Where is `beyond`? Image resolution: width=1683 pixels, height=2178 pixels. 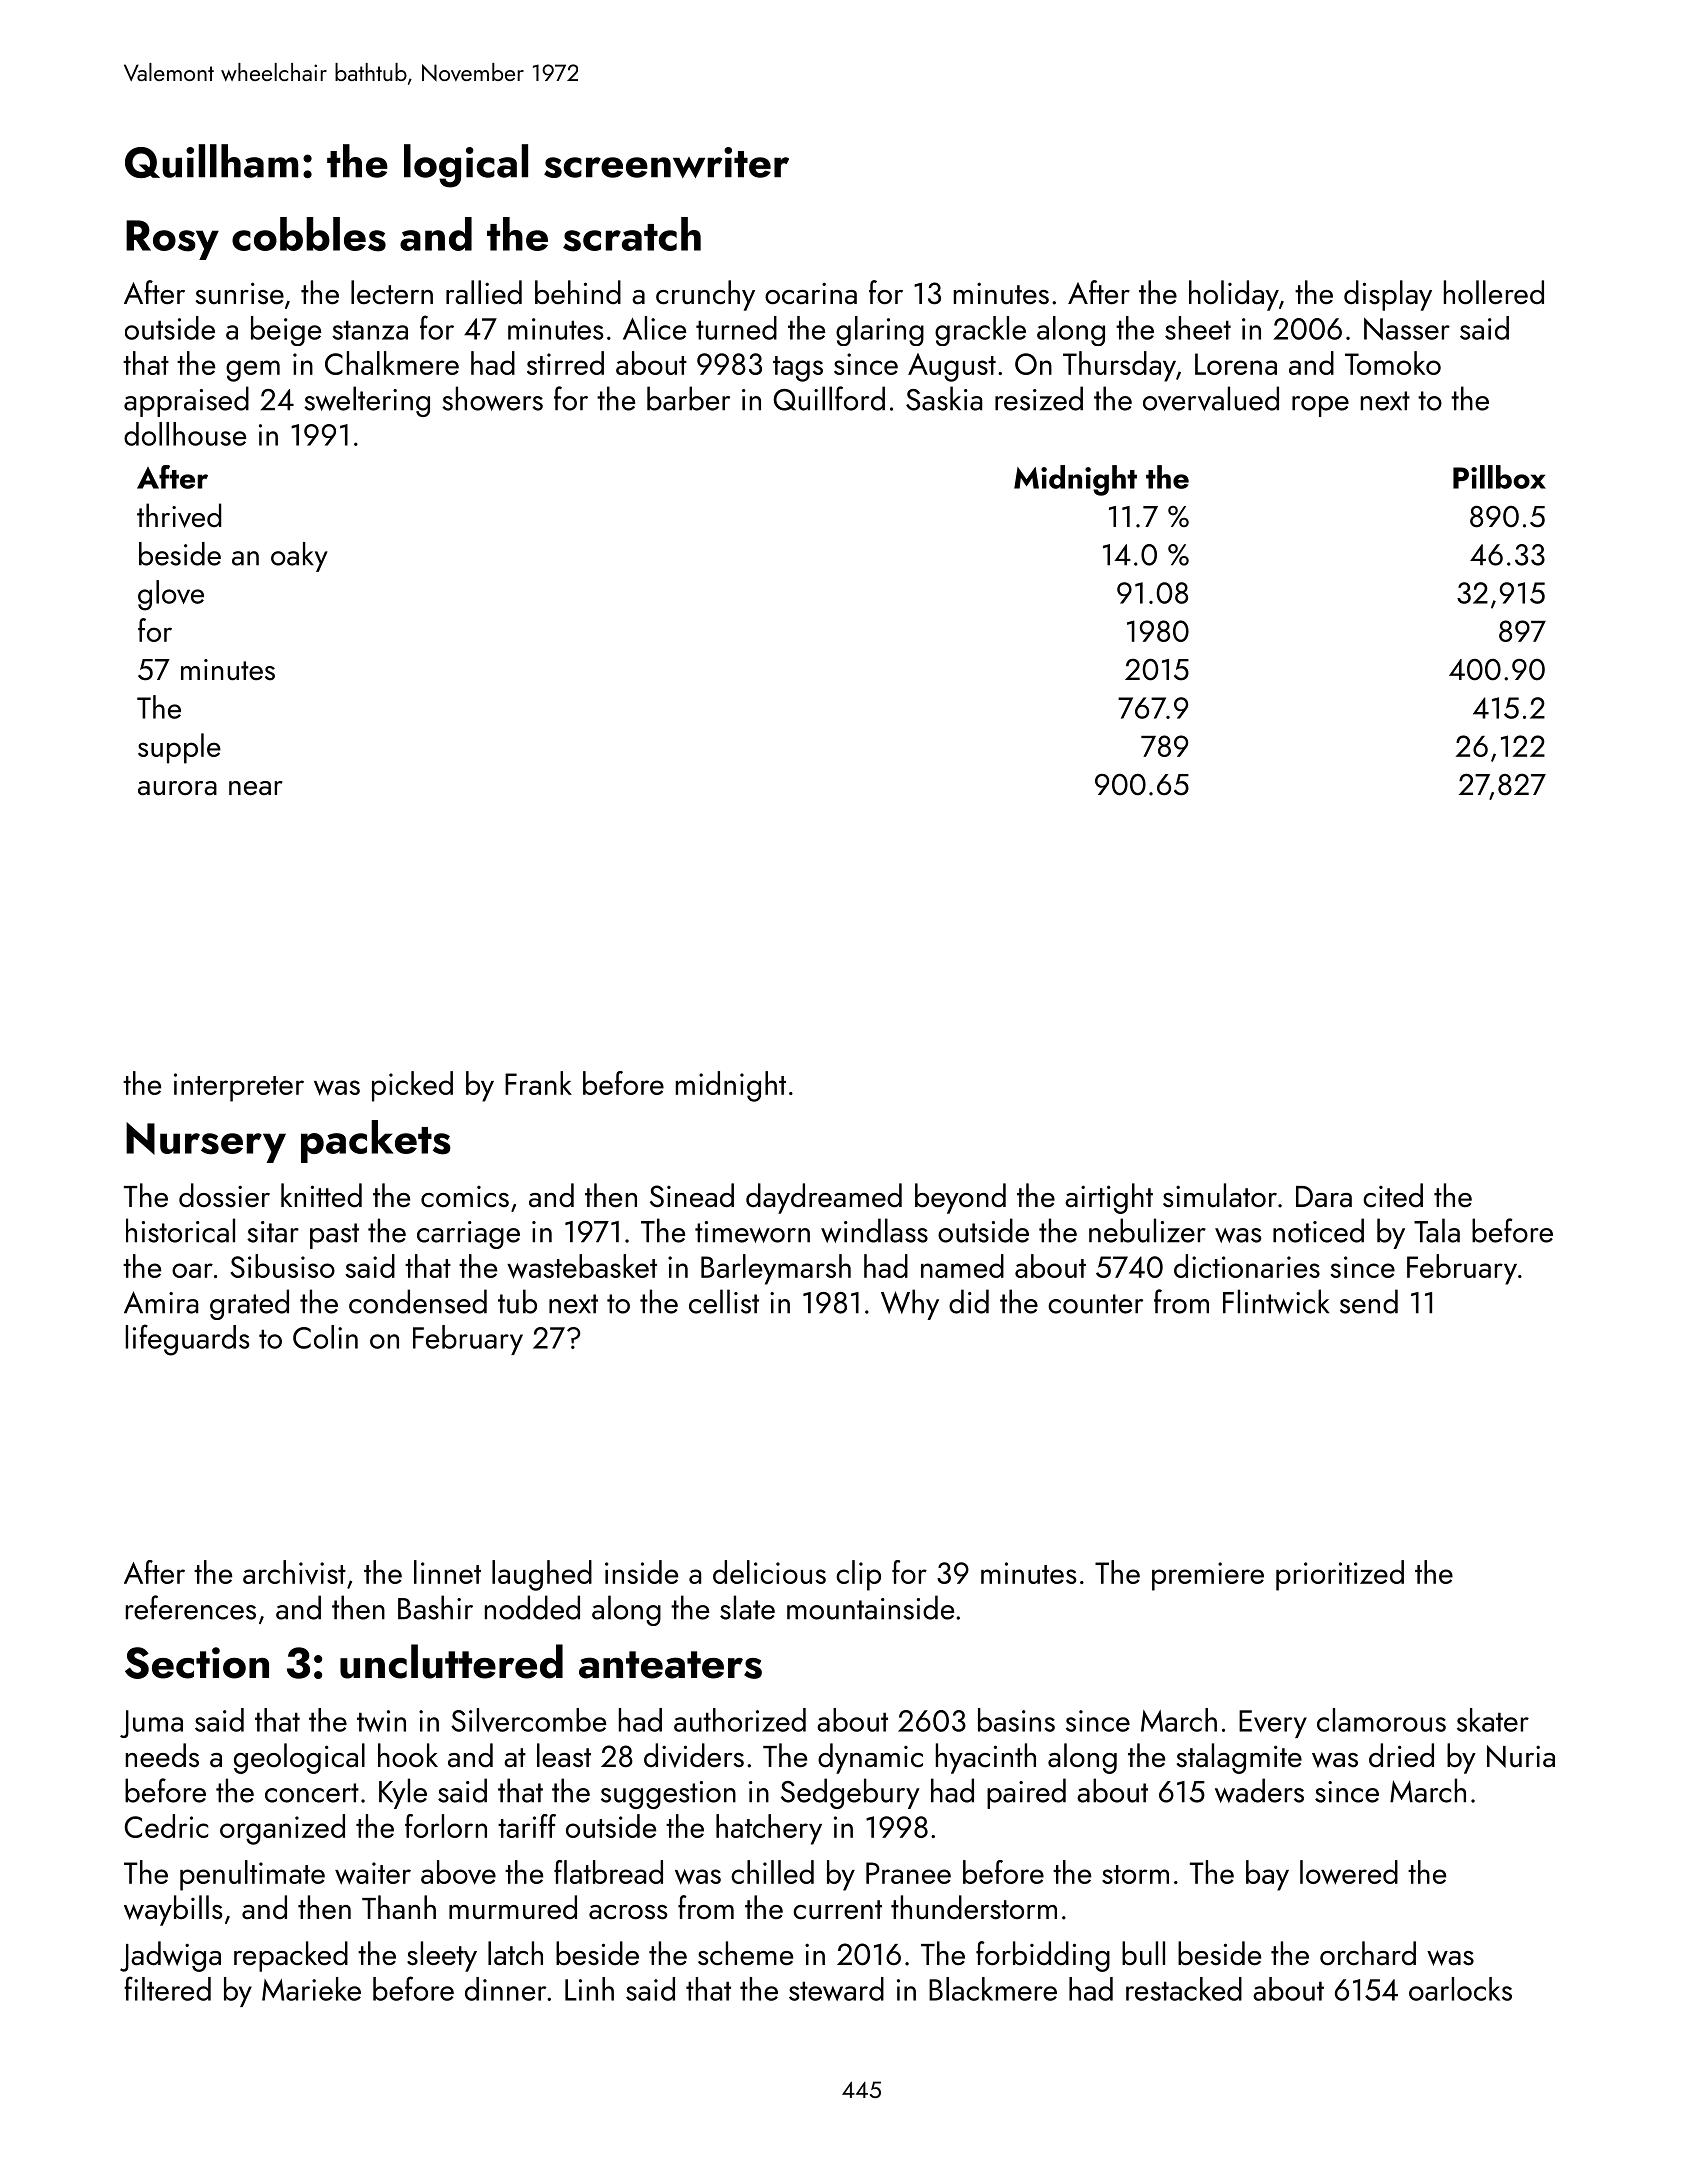 beyond is located at coordinates (960, 1198).
